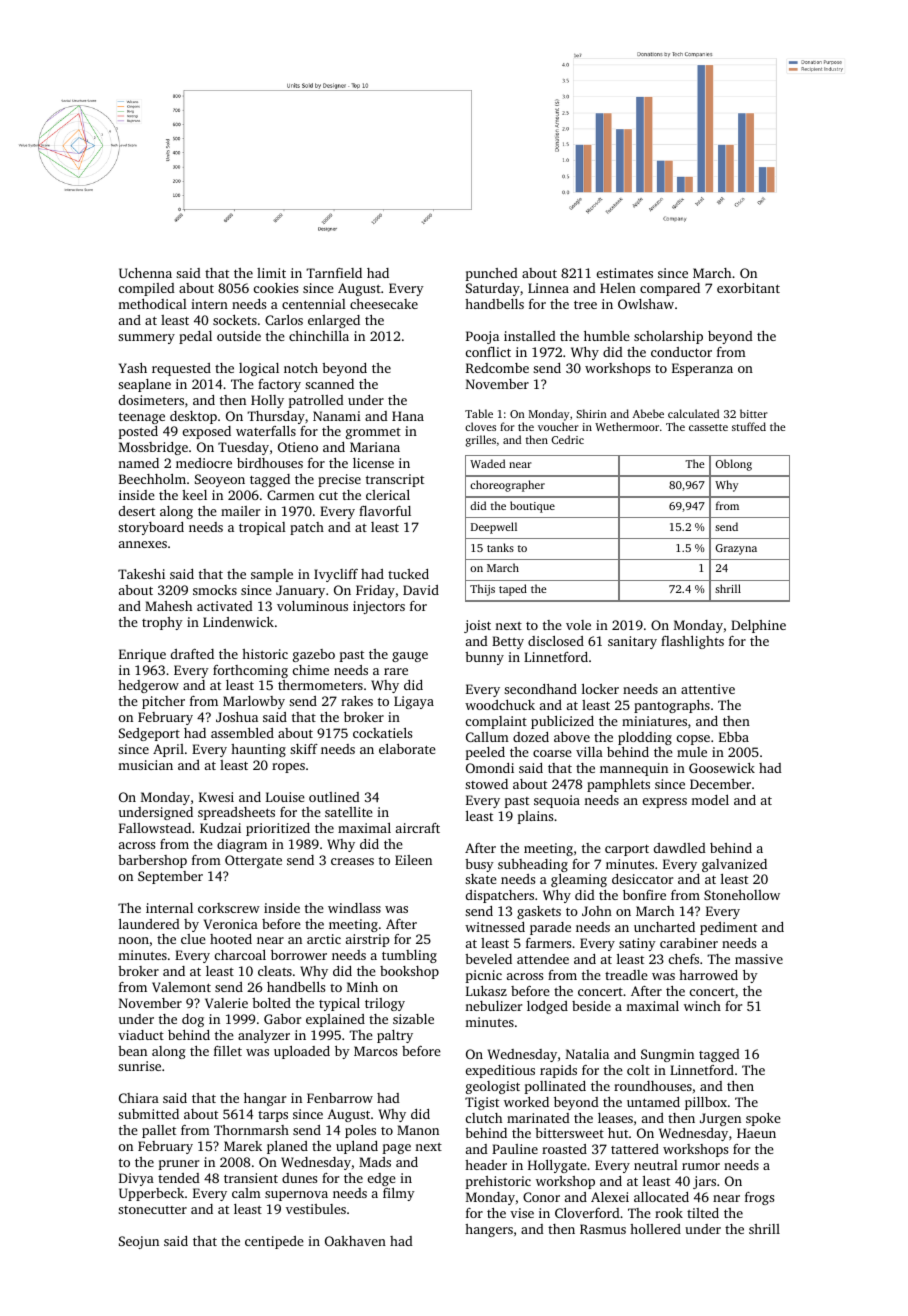 The height and width of the image is (1316, 908). Describe the element at coordinates (368, 940) in the image. I see `airstrip` at that location.
